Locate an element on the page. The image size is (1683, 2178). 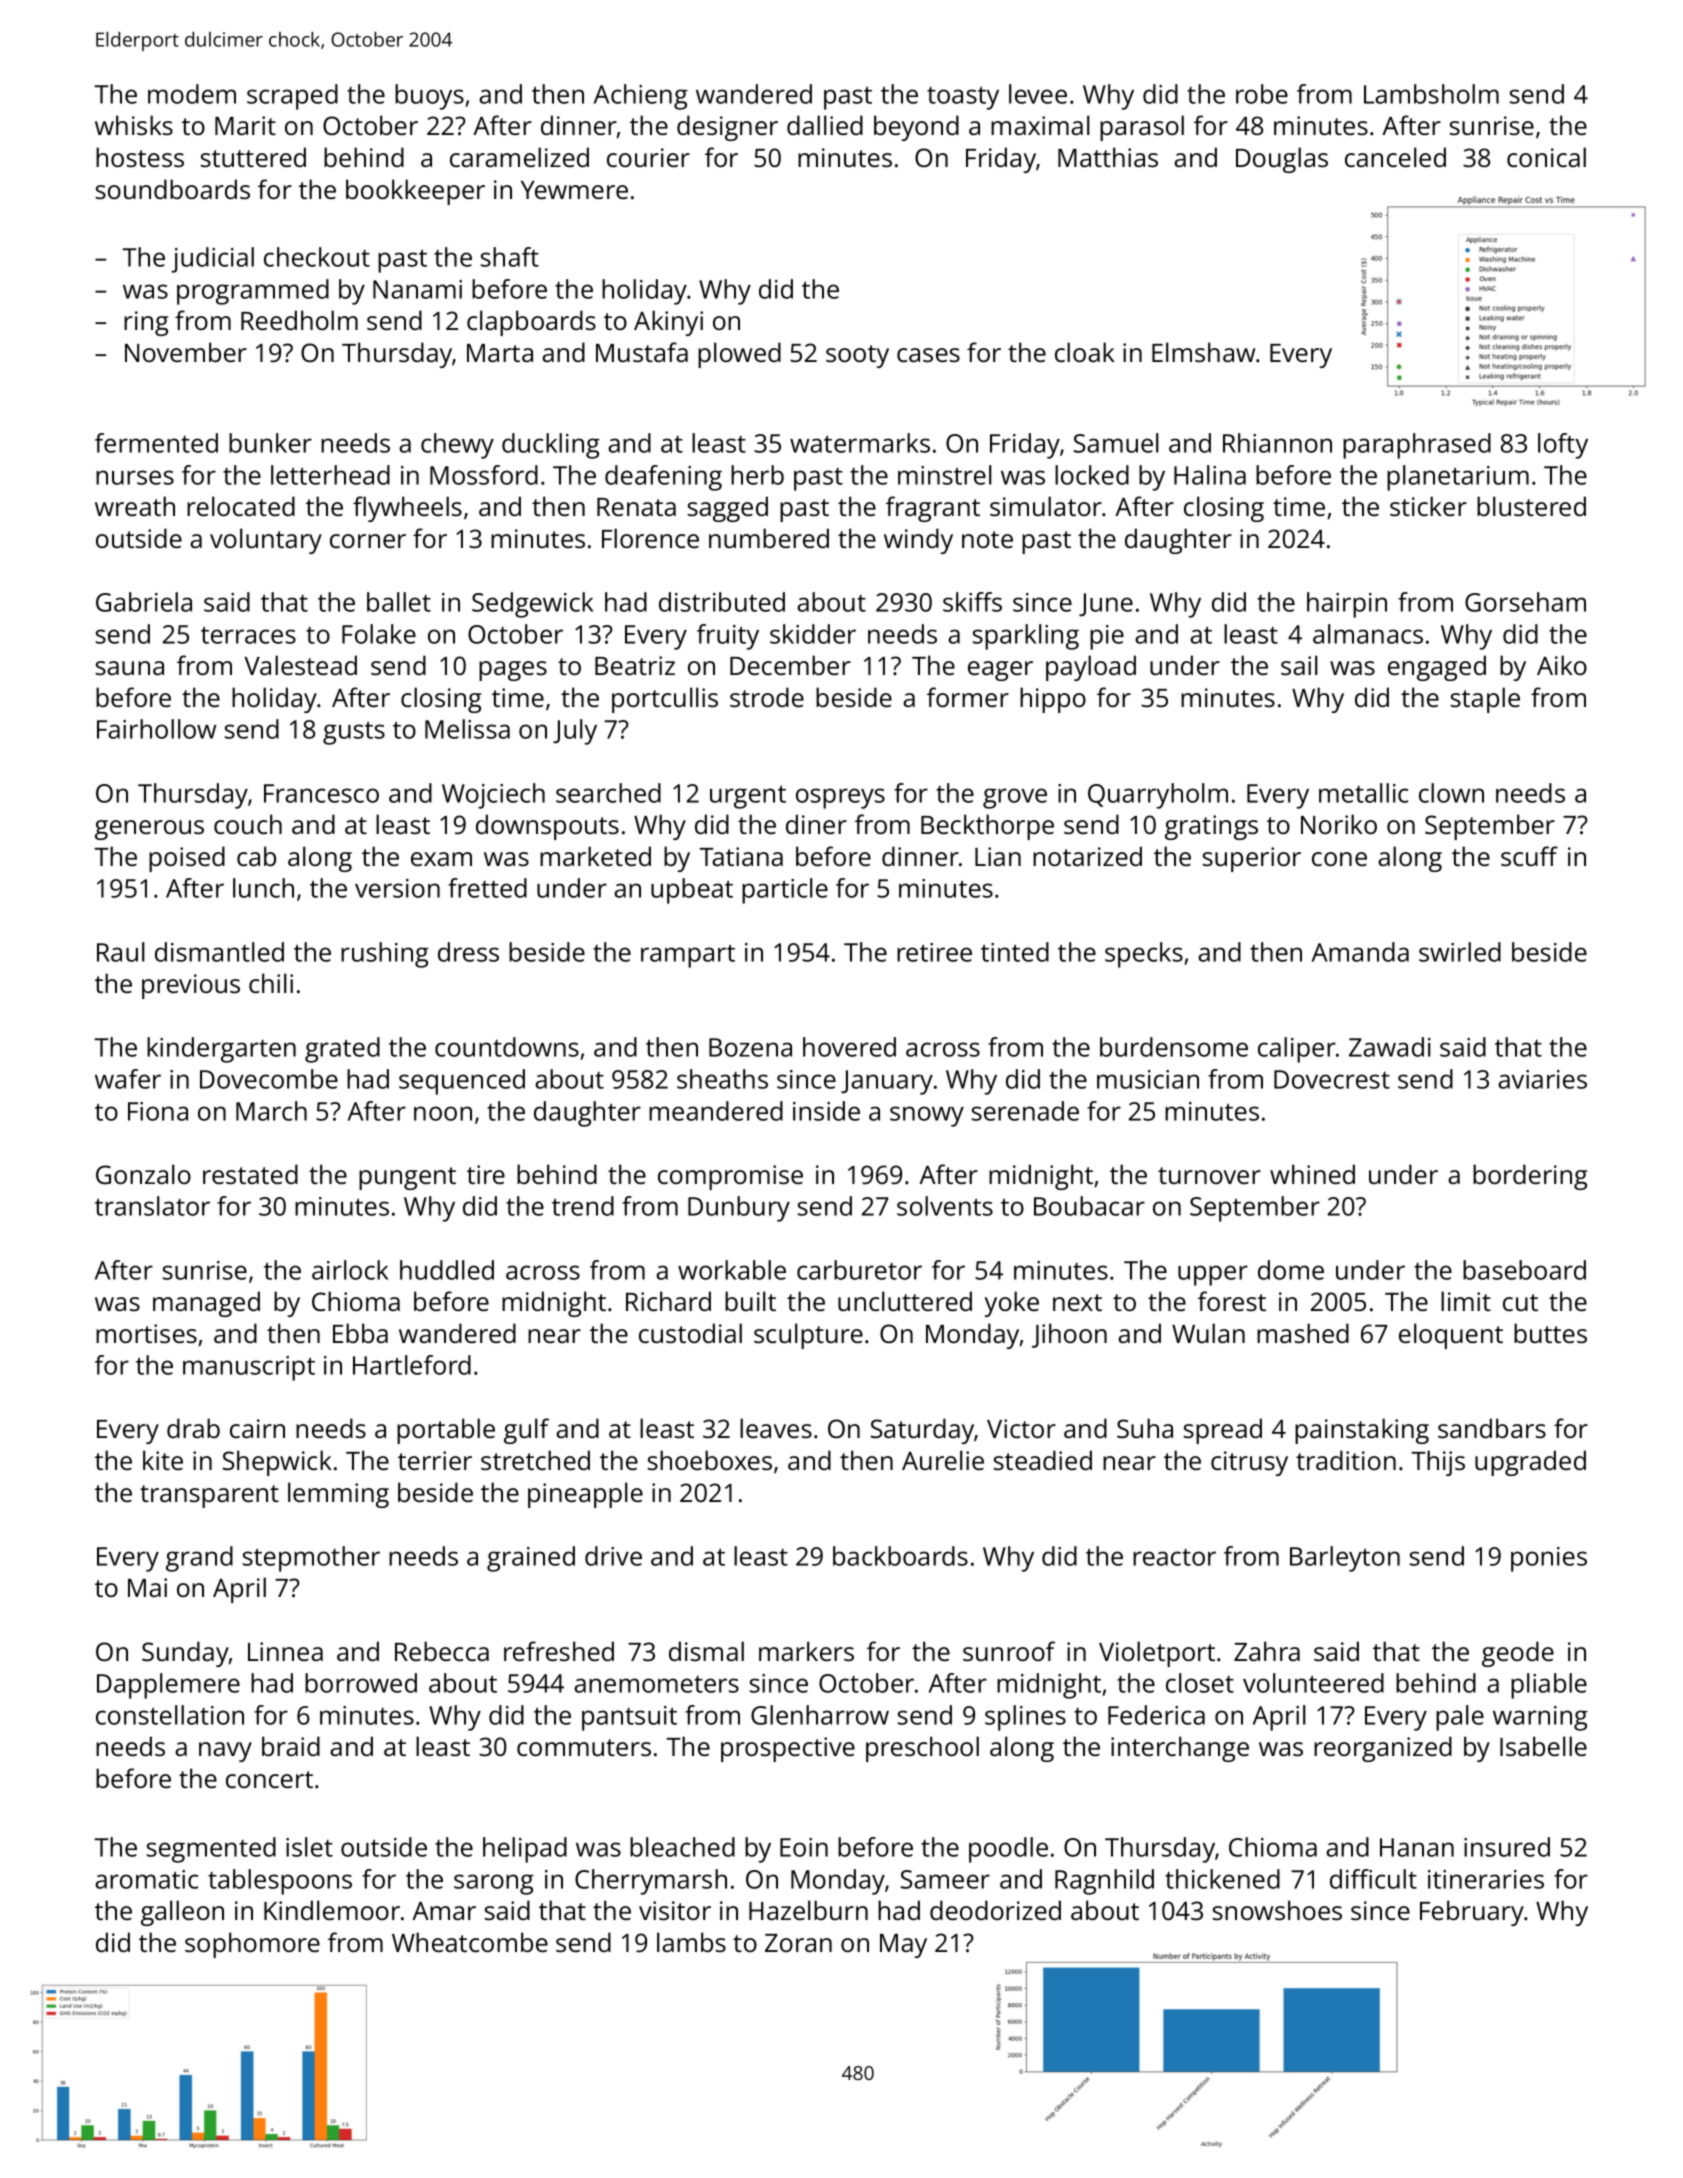
toasty is located at coordinates (963, 98).
